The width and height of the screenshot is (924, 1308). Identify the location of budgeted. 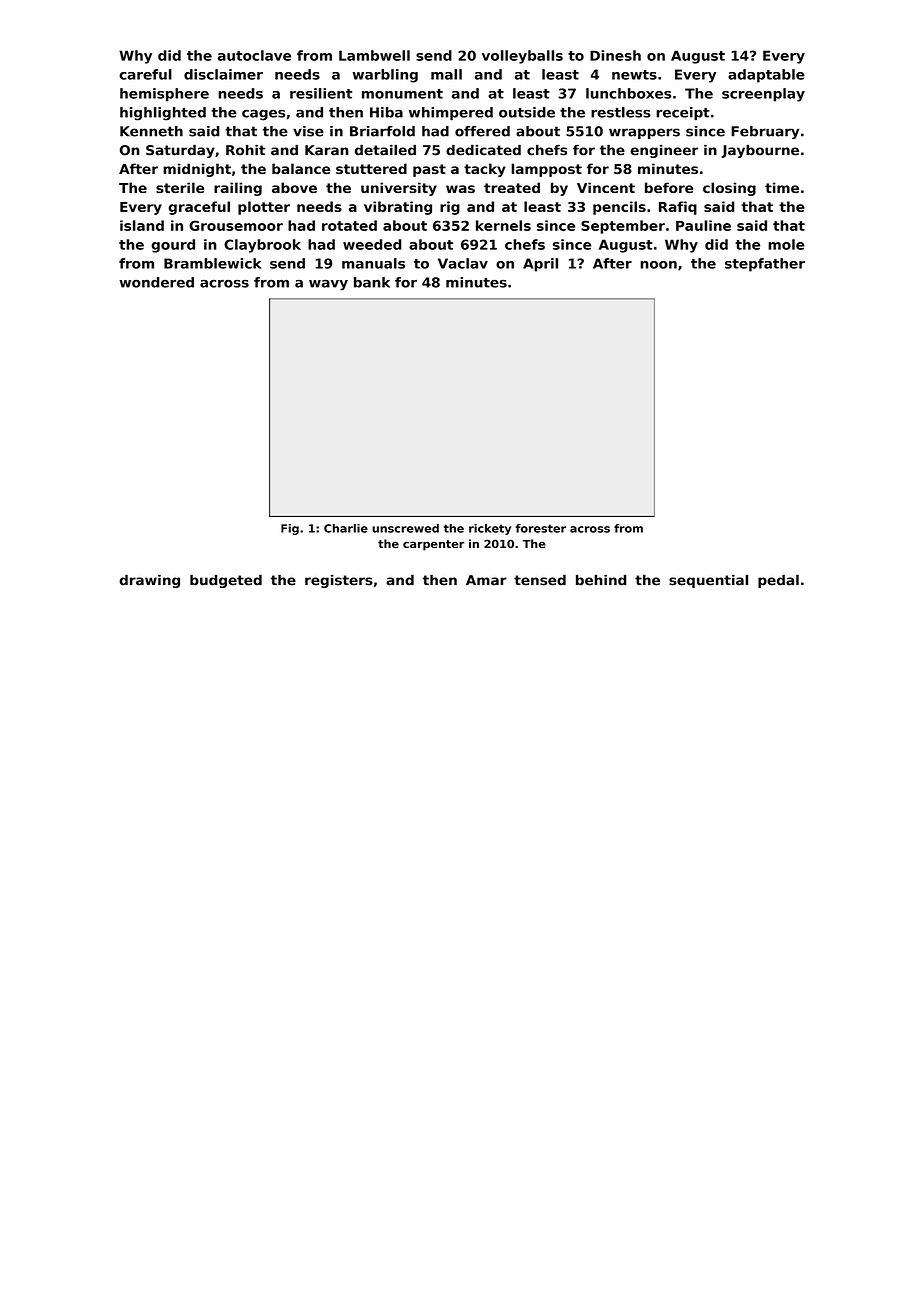
(226, 581).
